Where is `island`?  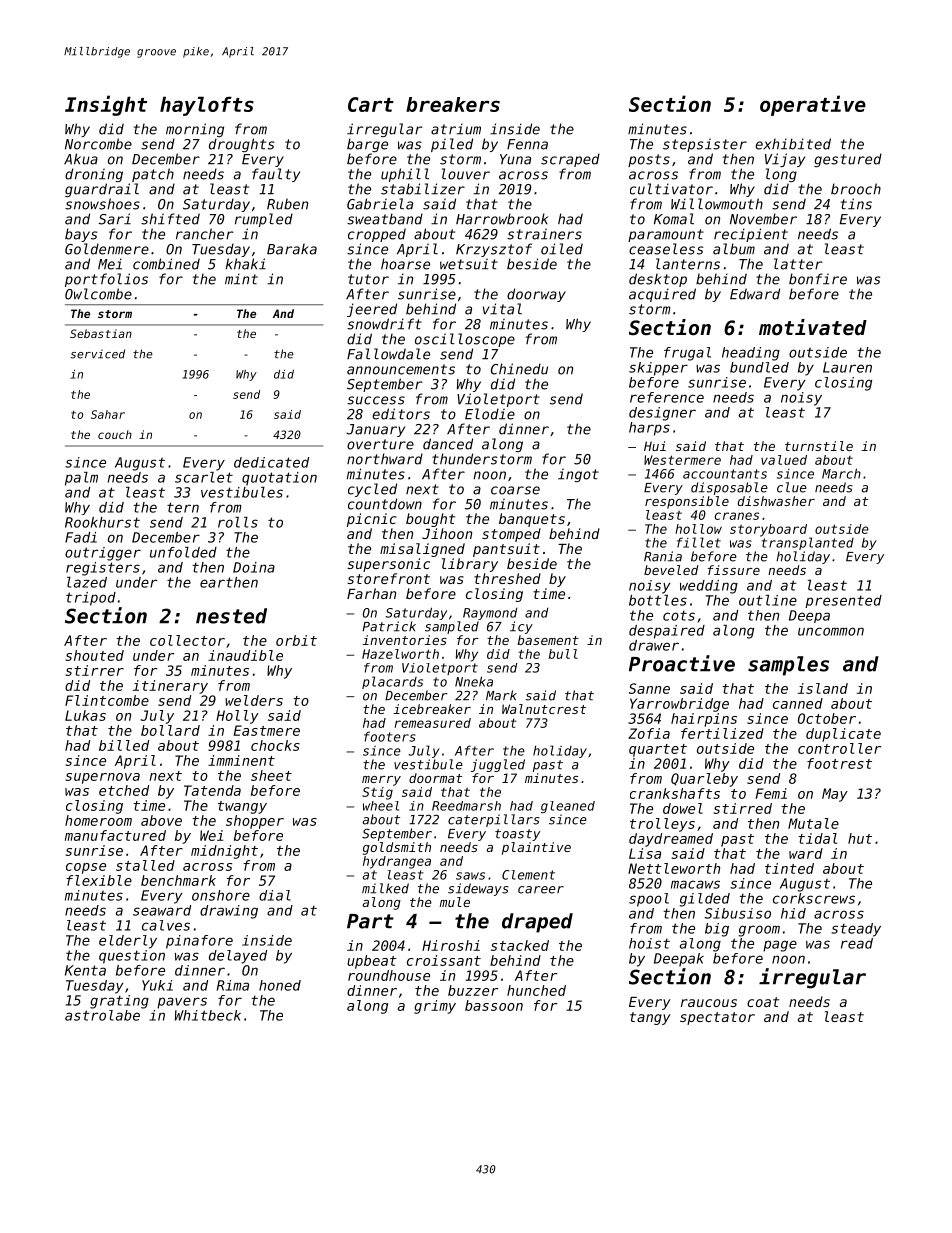
island is located at coordinates (823, 688).
